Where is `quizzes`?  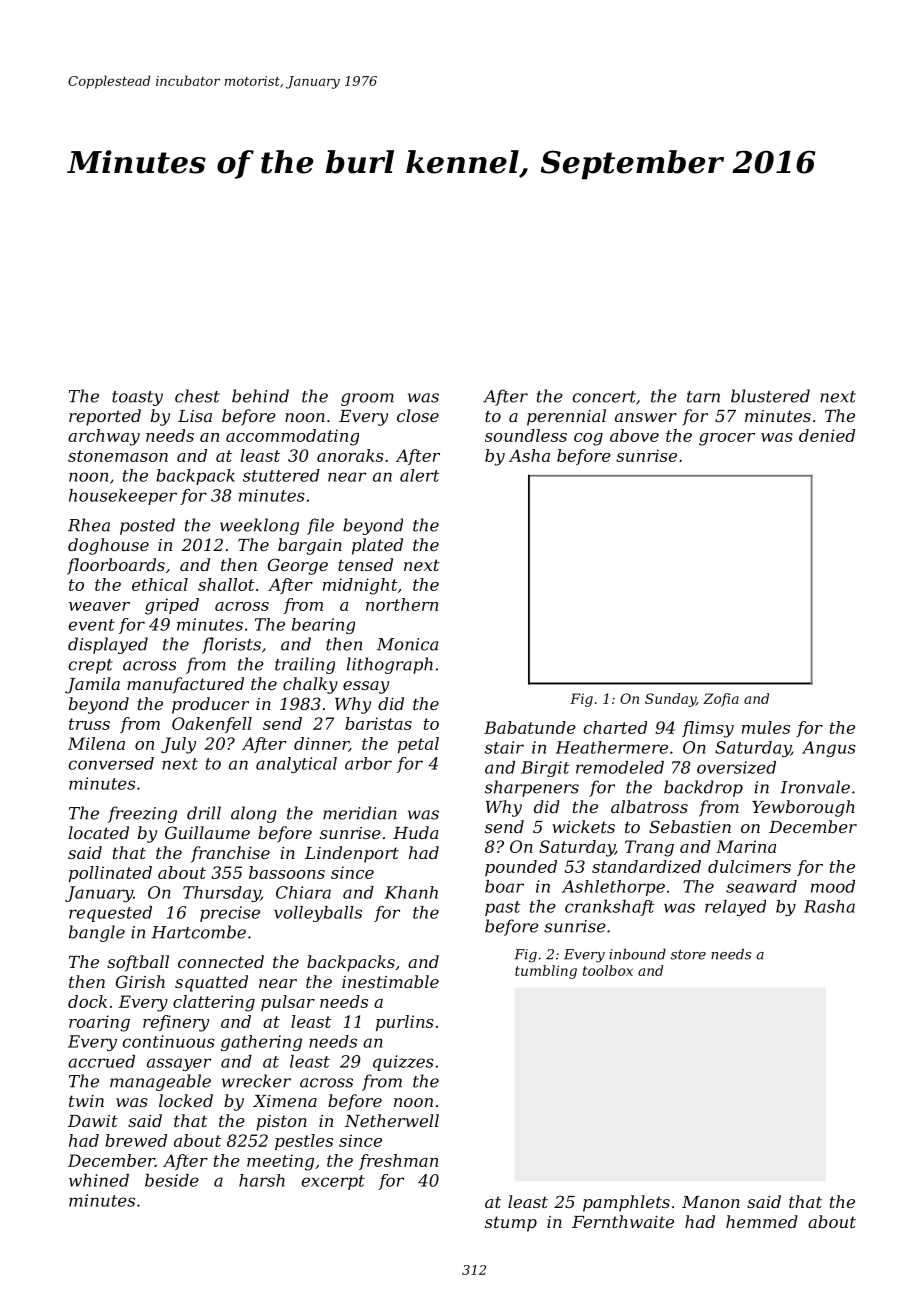
quizzes is located at coordinates (403, 1063).
